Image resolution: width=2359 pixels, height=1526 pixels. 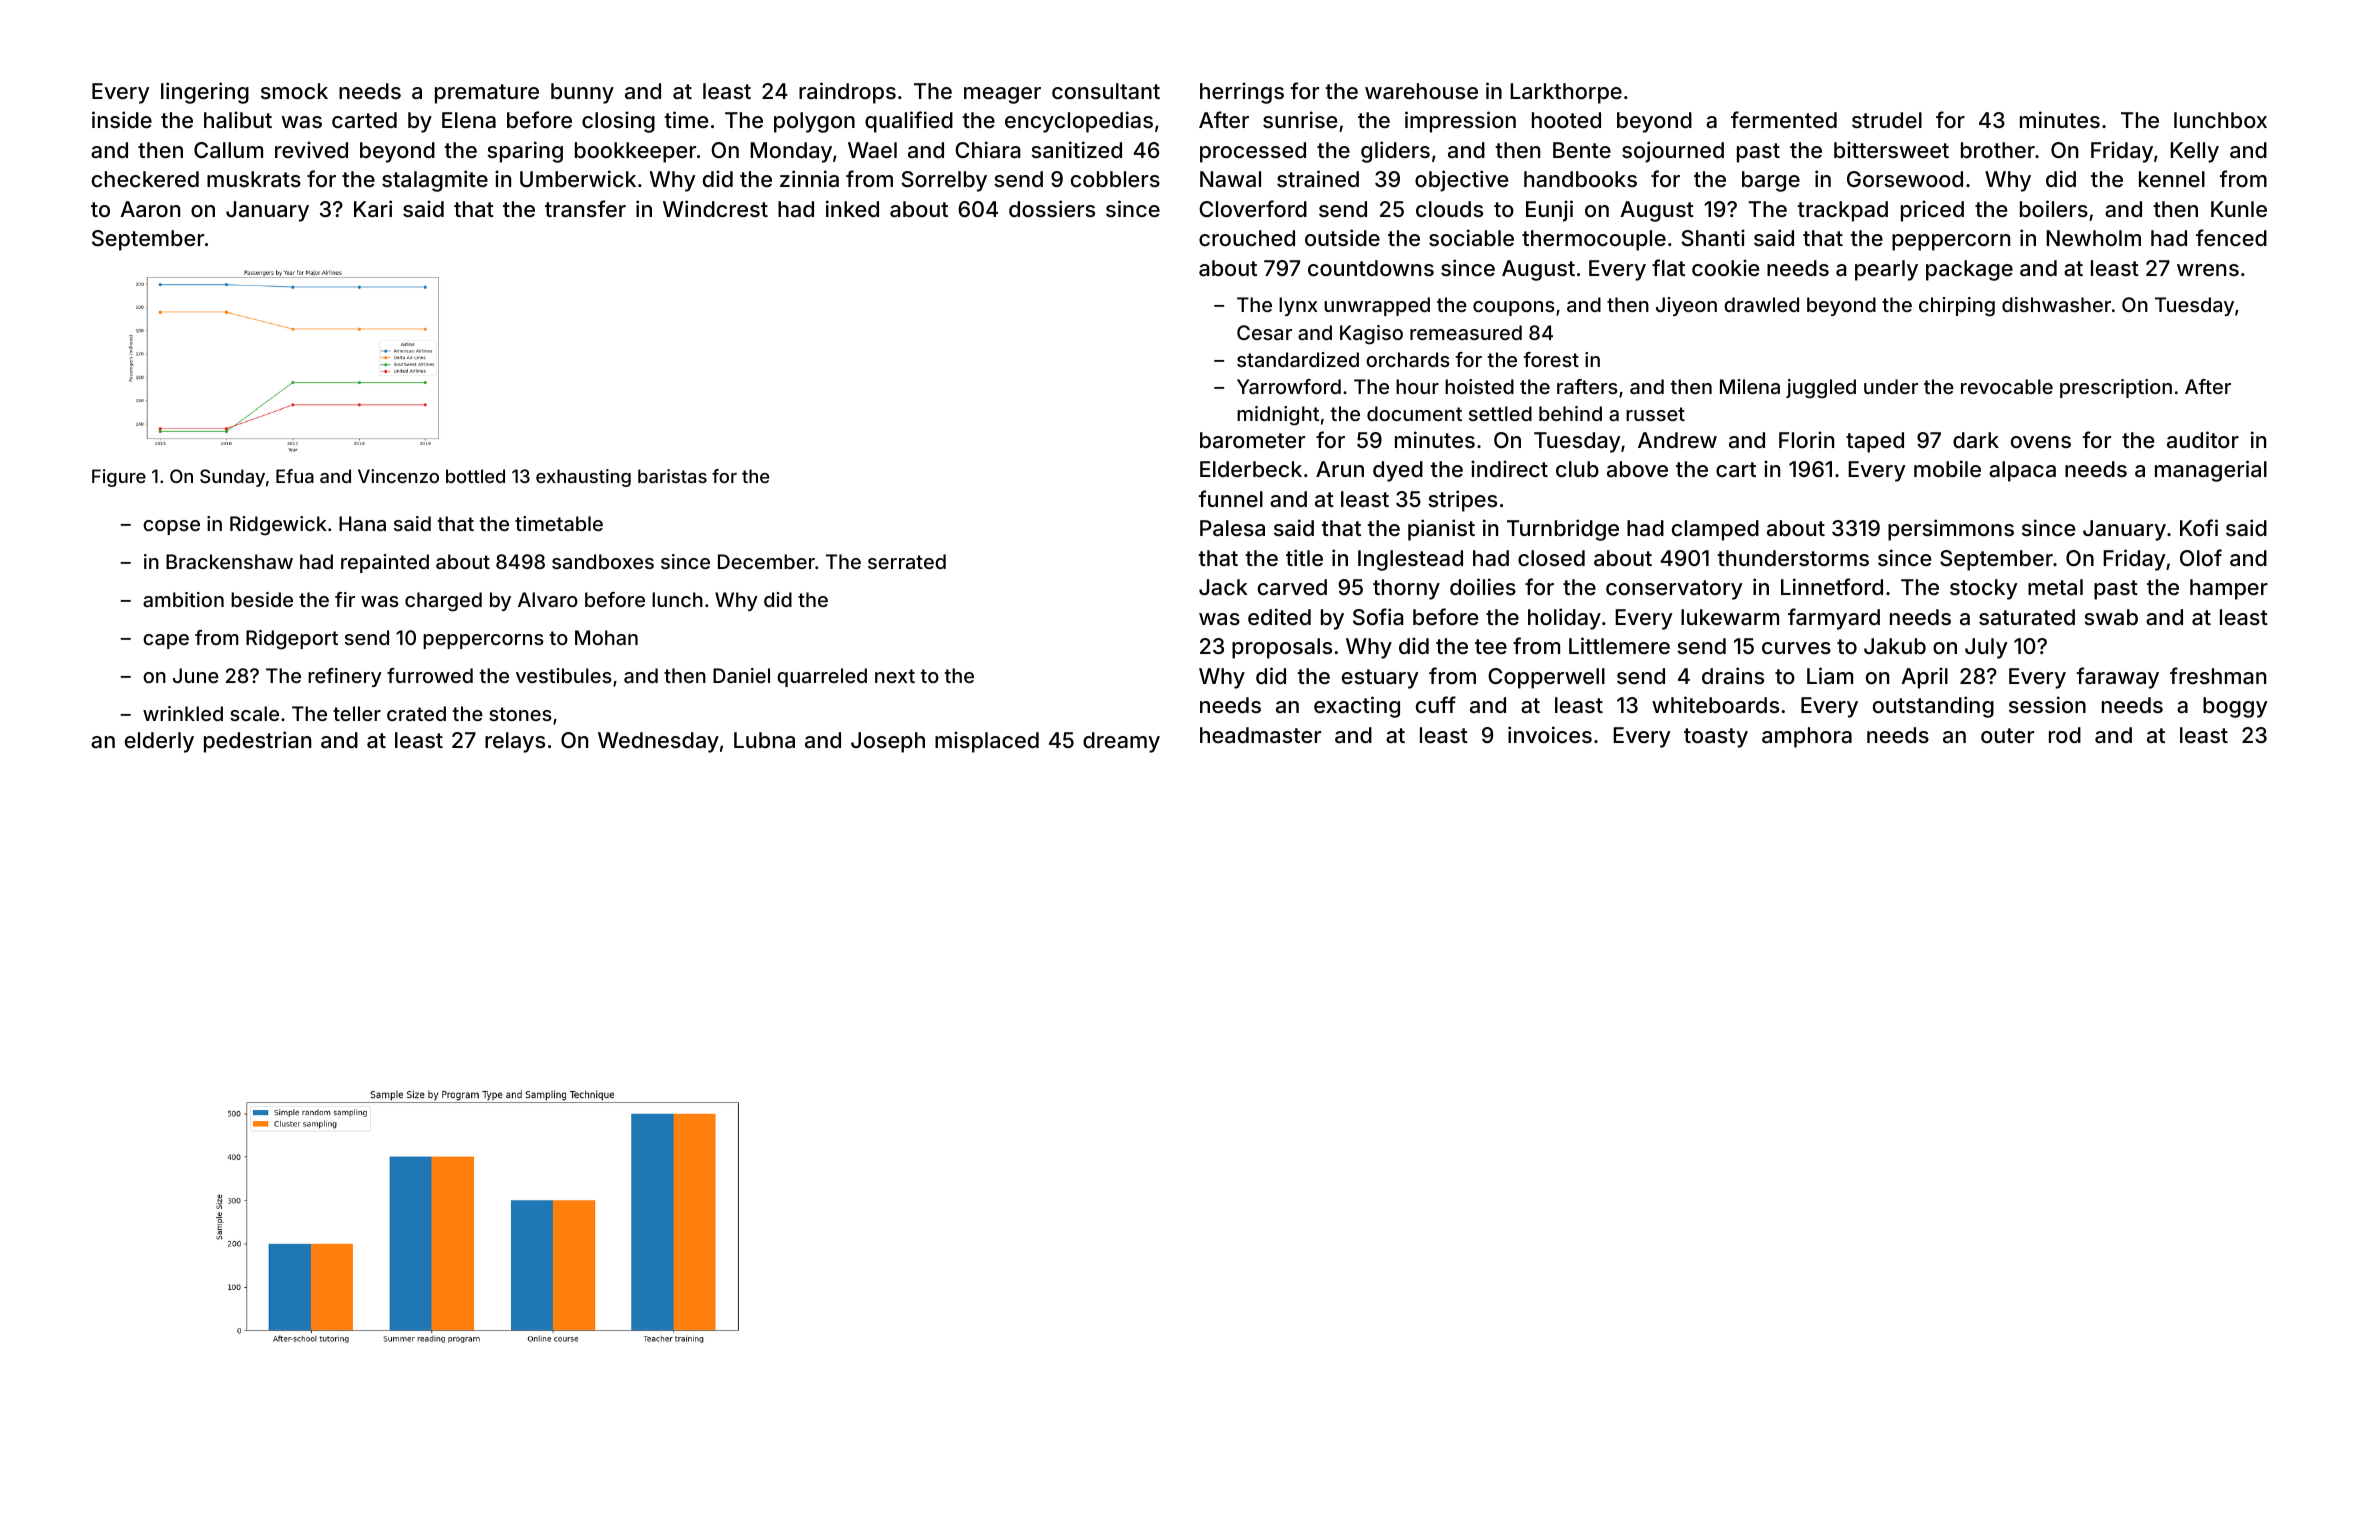 What do you see at coordinates (847, 93) in the screenshot?
I see `raindrops` at bounding box center [847, 93].
